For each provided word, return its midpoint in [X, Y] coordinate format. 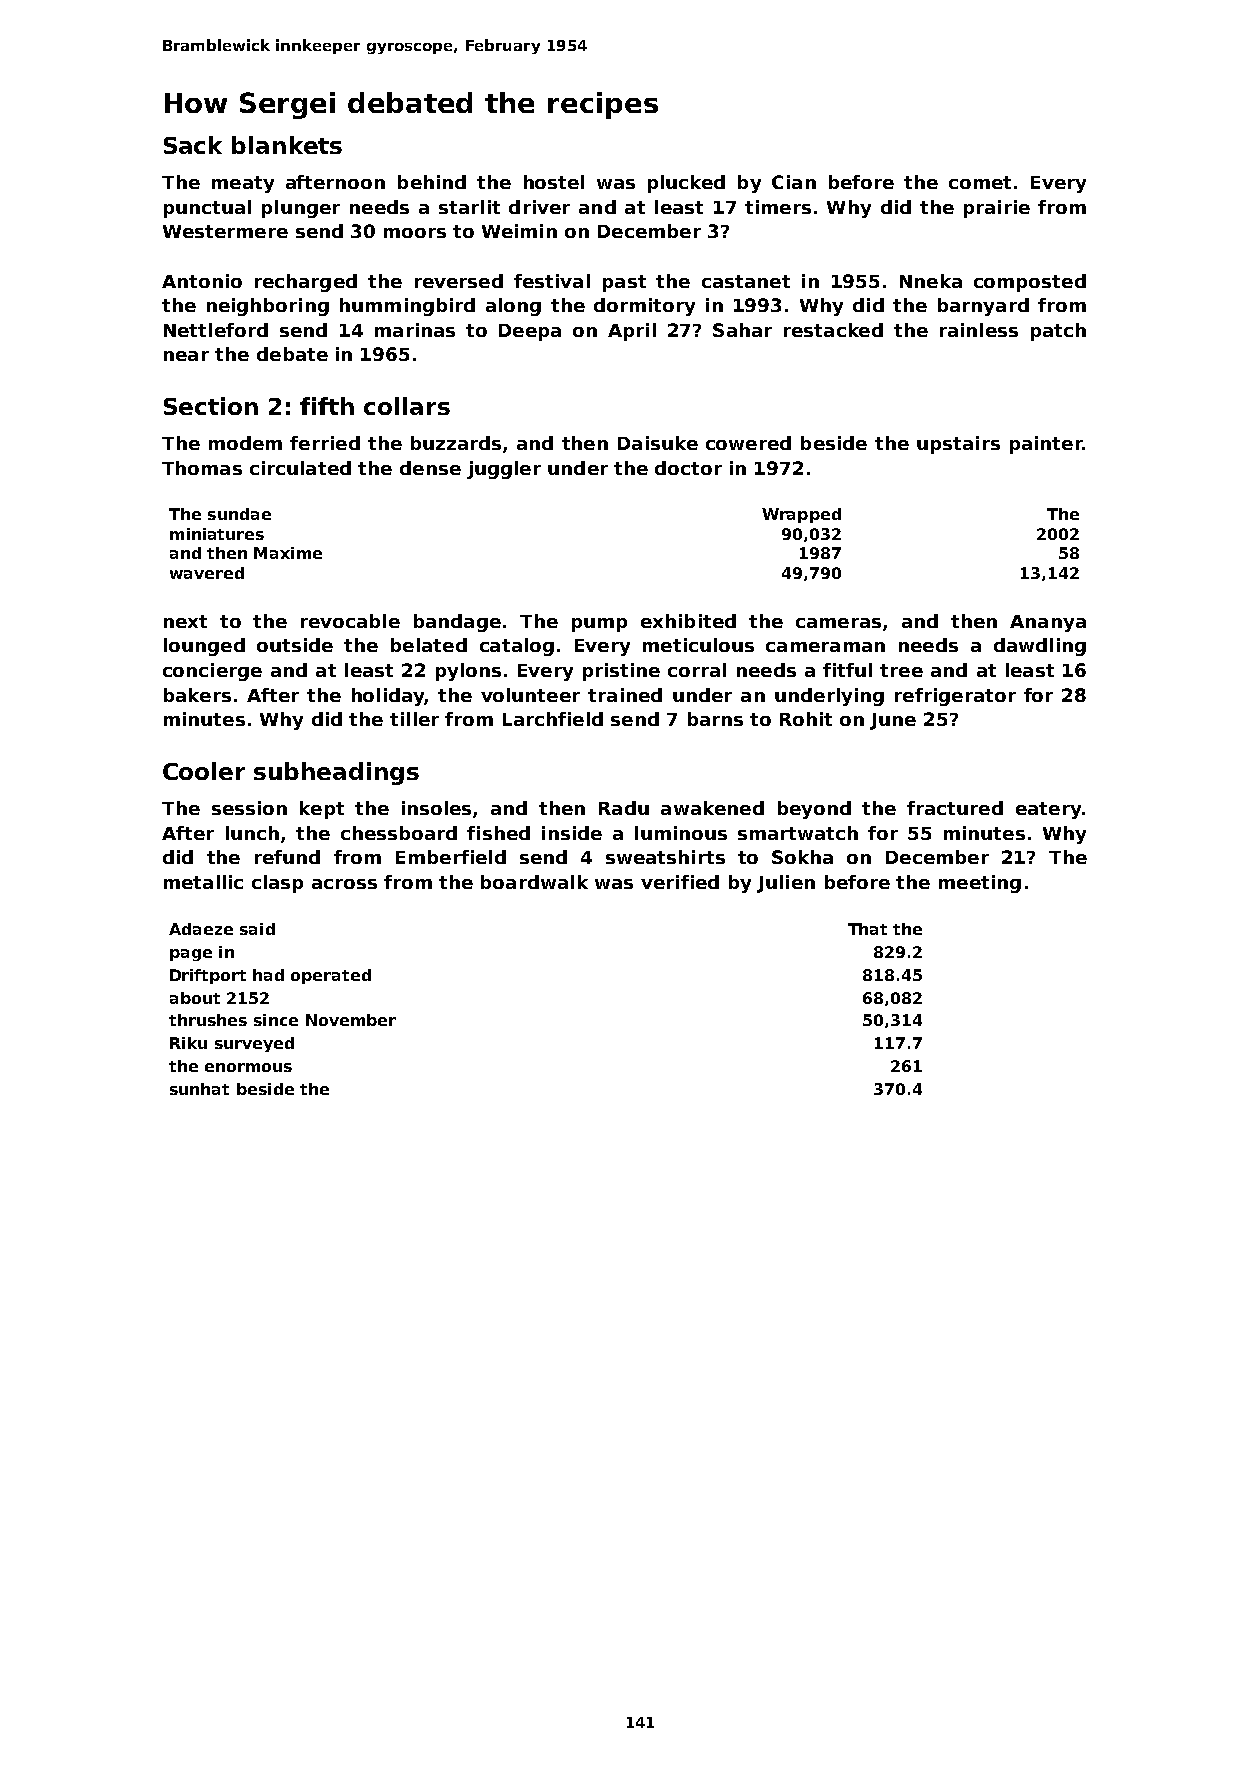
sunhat [199, 1089]
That [867, 929]
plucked [686, 184]
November [351, 1020]
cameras [838, 623]
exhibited [688, 621]
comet [980, 182]
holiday [388, 697]
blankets [287, 145]
